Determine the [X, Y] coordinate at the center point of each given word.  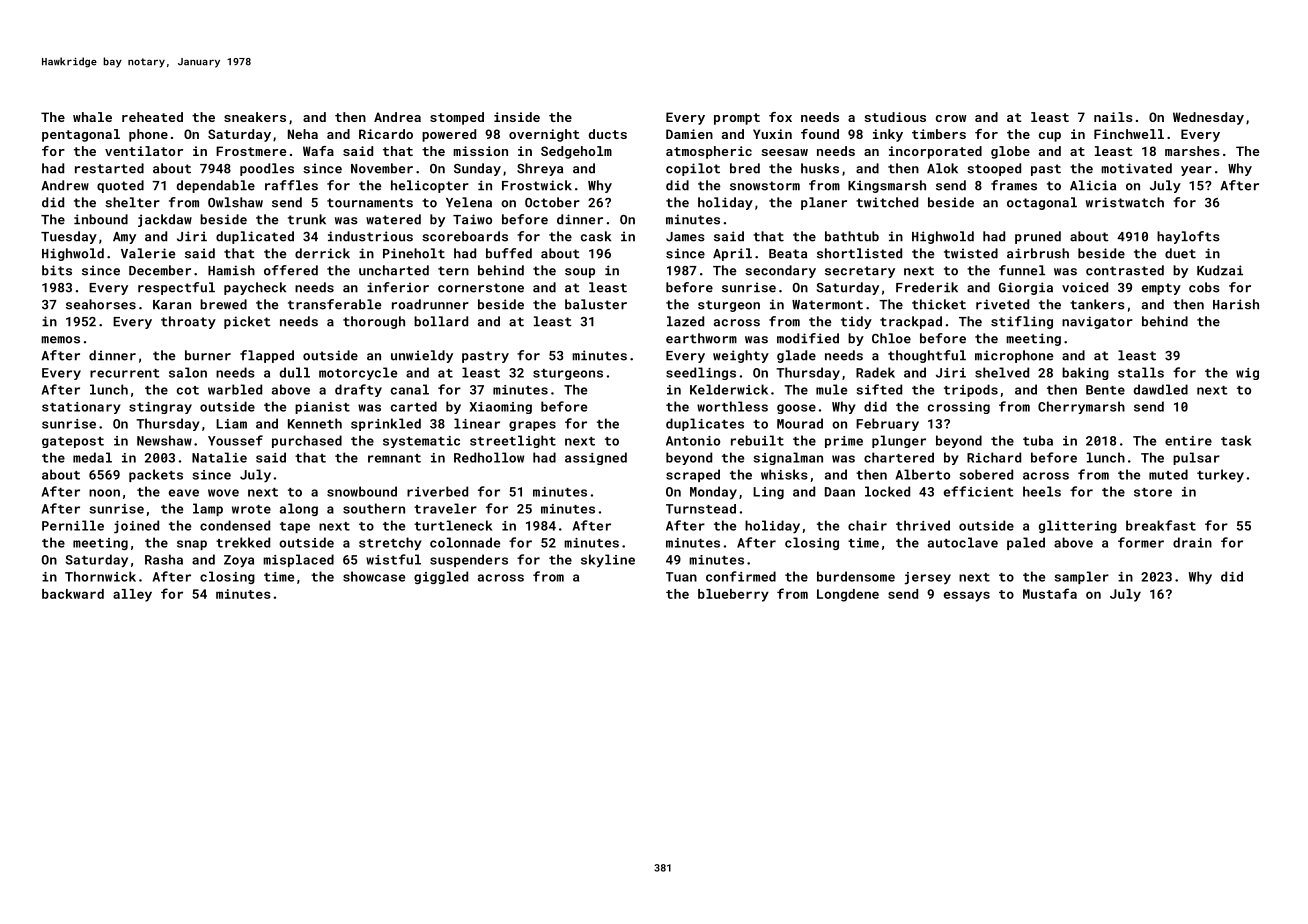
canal [410, 389]
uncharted [394, 270]
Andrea [397, 117]
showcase [374, 576]
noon [104, 493]
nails [1113, 117]
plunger [899, 441]
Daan [840, 492]
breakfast [1161, 525]
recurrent [125, 373]
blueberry [733, 595]
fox [780, 117]
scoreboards [465, 236]
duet [1180, 253]
